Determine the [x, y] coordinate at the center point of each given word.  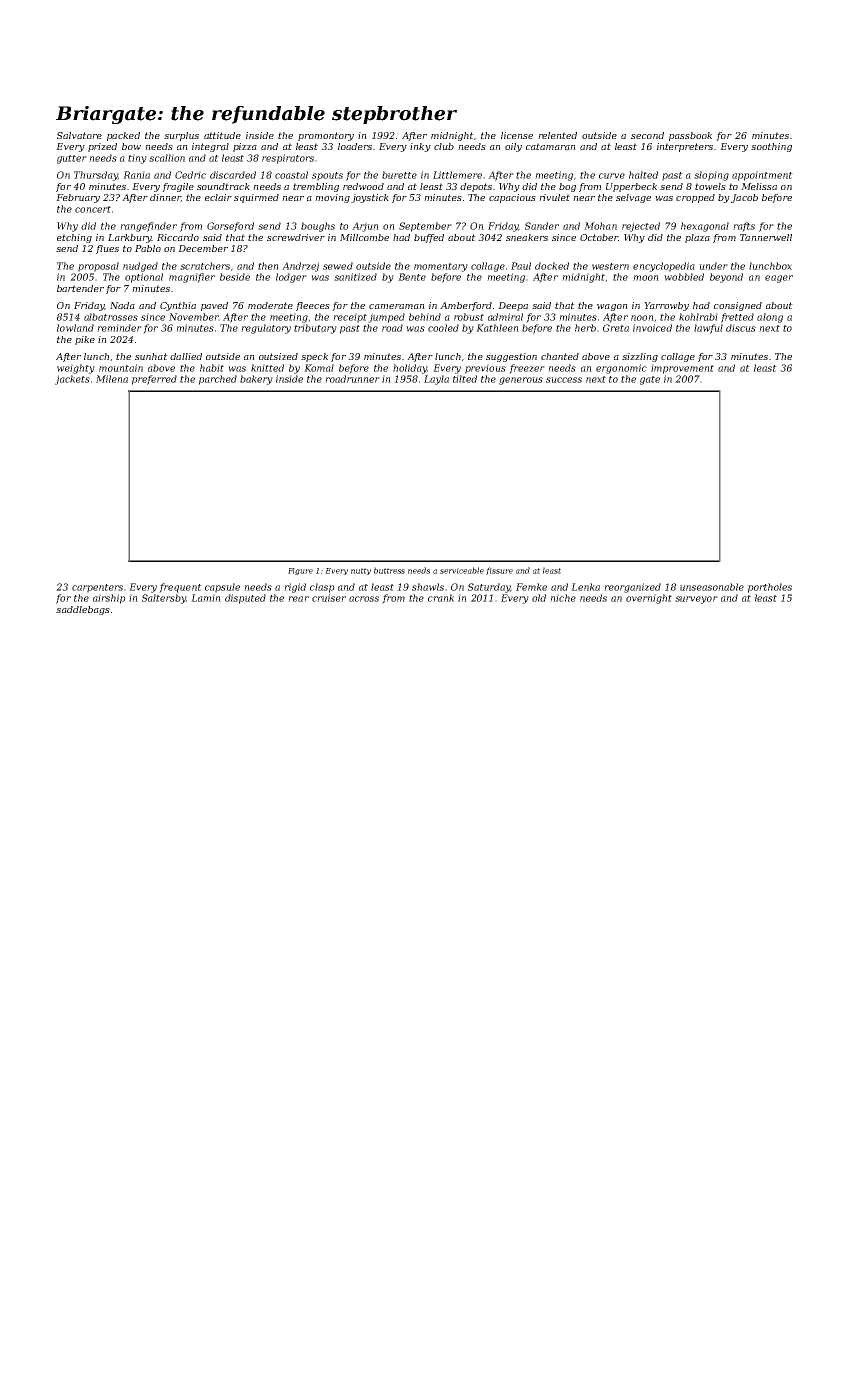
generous [521, 381]
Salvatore [79, 135]
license [517, 135]
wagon [612, 307]
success [564, 380]
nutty [361, 571]
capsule [222, 588]
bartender [80, 288]
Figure [300, 571]
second [647, 135]
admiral [505, 317]
